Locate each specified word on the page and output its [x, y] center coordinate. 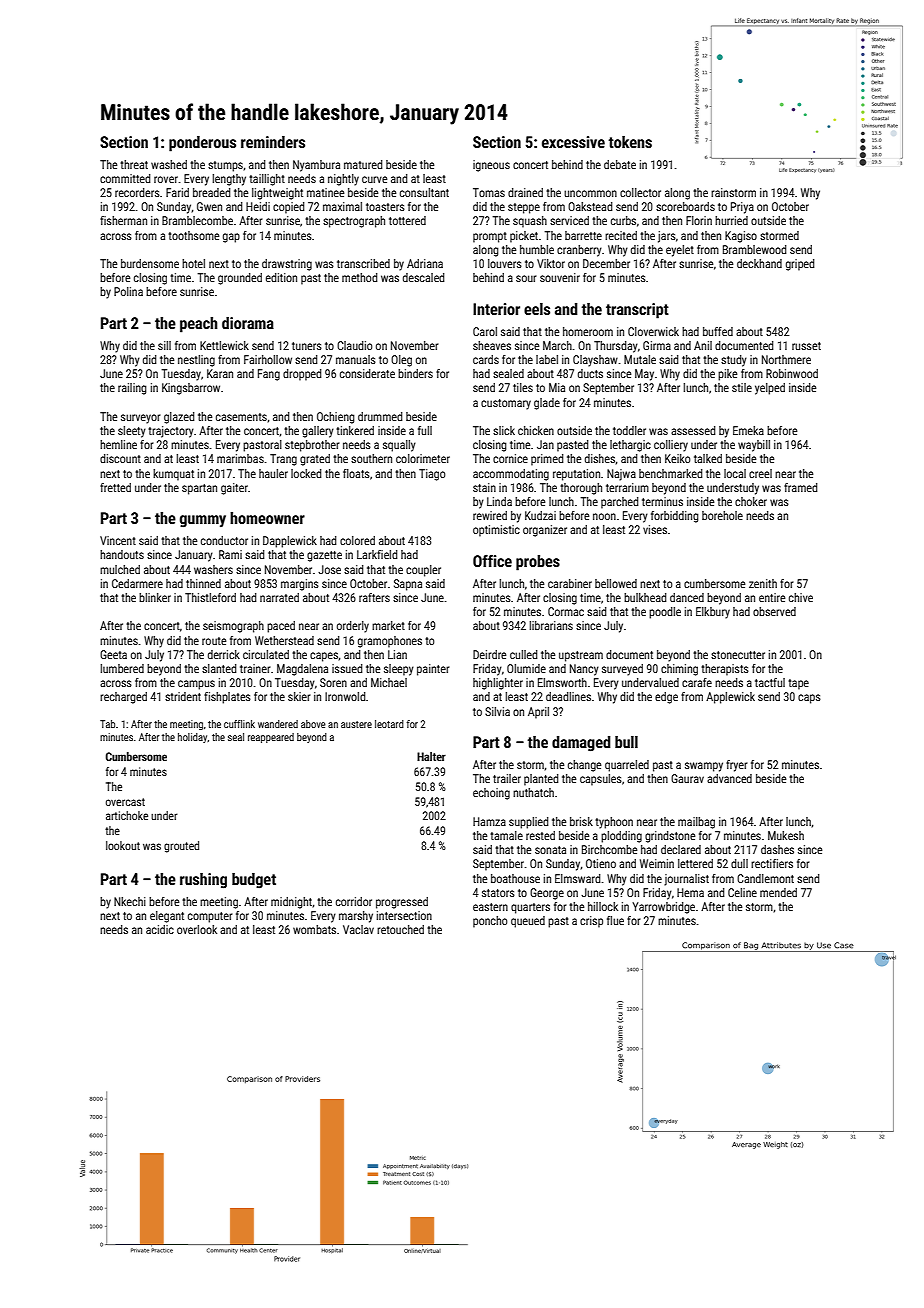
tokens [630, 142]
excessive [573, 142]
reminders [273, 142]
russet [806, 346]
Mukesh [786, 835]
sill [164, 345]
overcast [125, 802]
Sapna [408, 585]
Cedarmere [137, 583]
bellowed [616, 583]
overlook [197, 929]
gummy [203, 521]
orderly [353, 627]
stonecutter [738, 655]
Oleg [401, 361]
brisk [581, 821]
